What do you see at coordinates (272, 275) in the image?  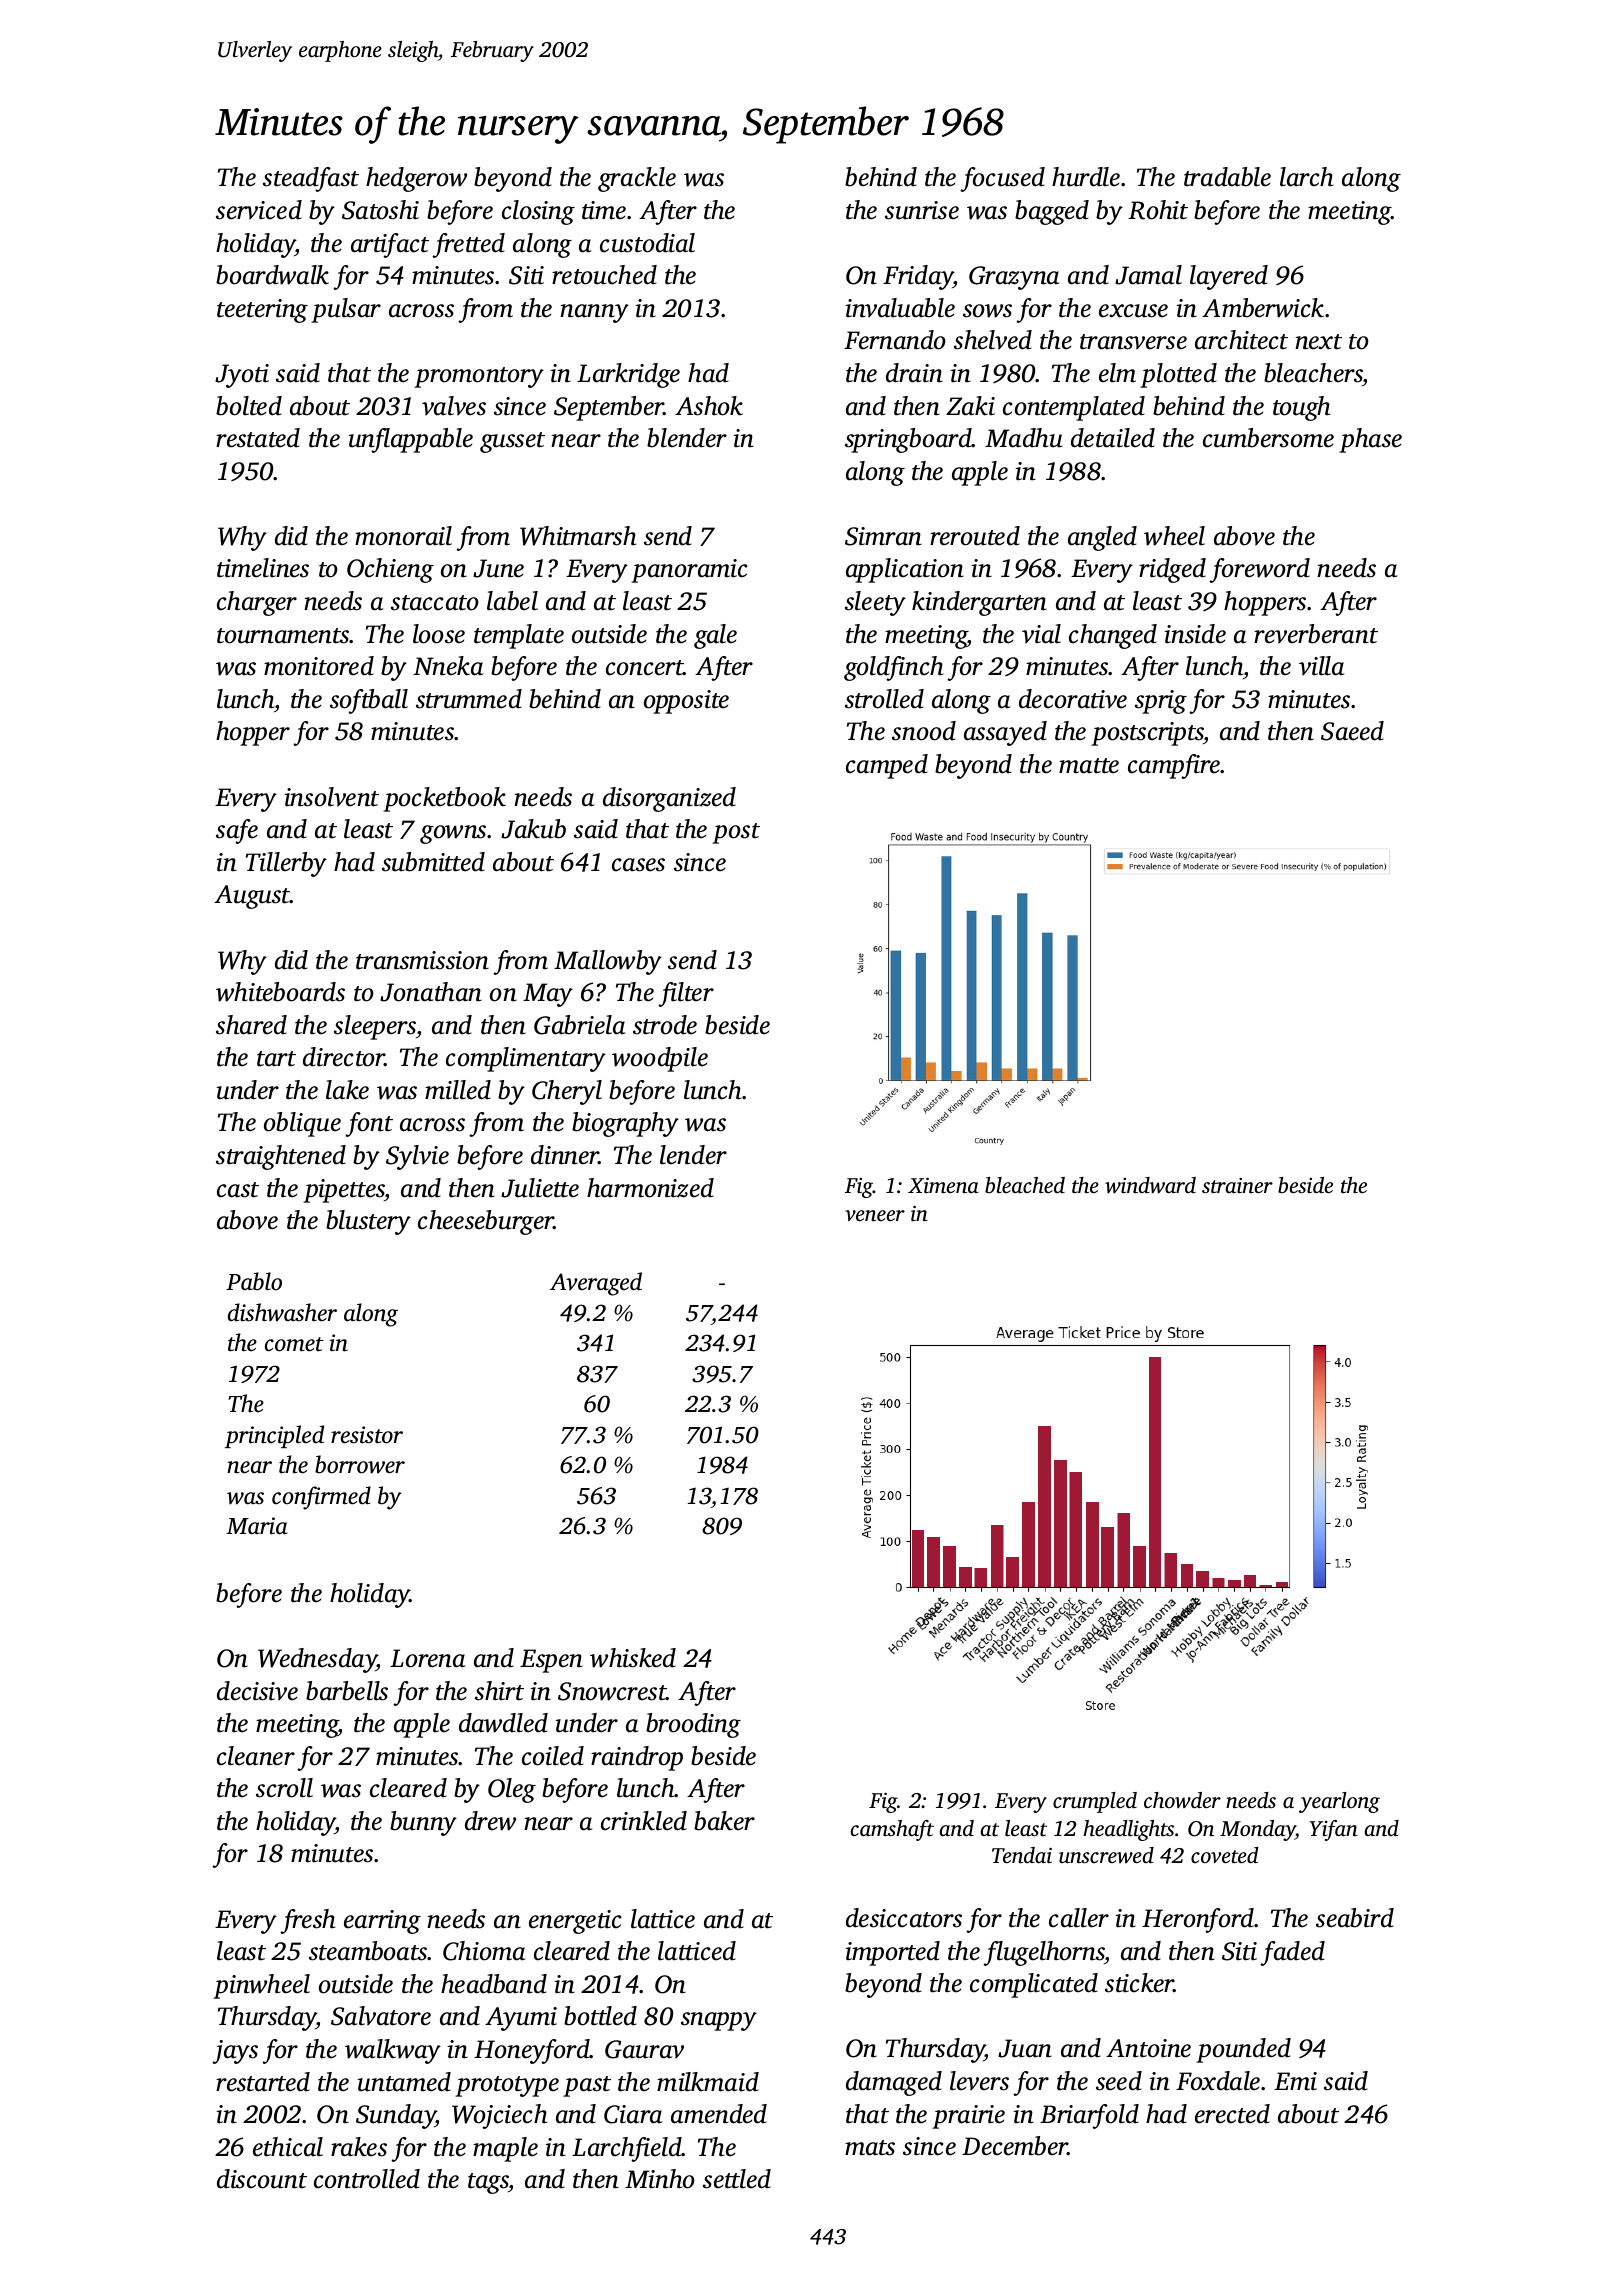 I see `boardwalk` at bounding box center [272, 275].
